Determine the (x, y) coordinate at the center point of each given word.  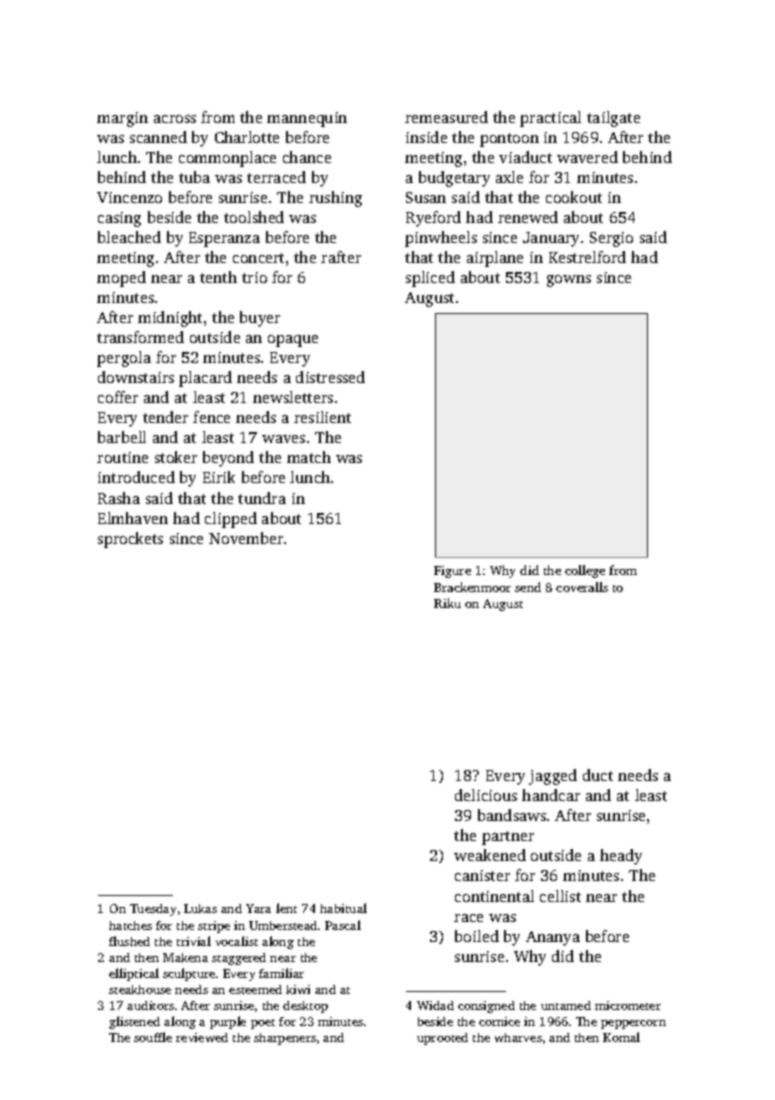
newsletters (293, 397)
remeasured (446, 117)
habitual (343, 908)
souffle (153, 1037)
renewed (528, 217)
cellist (560, 896)
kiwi (298, 989)
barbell (122, 437)
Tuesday (153, 910)
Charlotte (247, 137)
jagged (553, 777)
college (585, 571)
